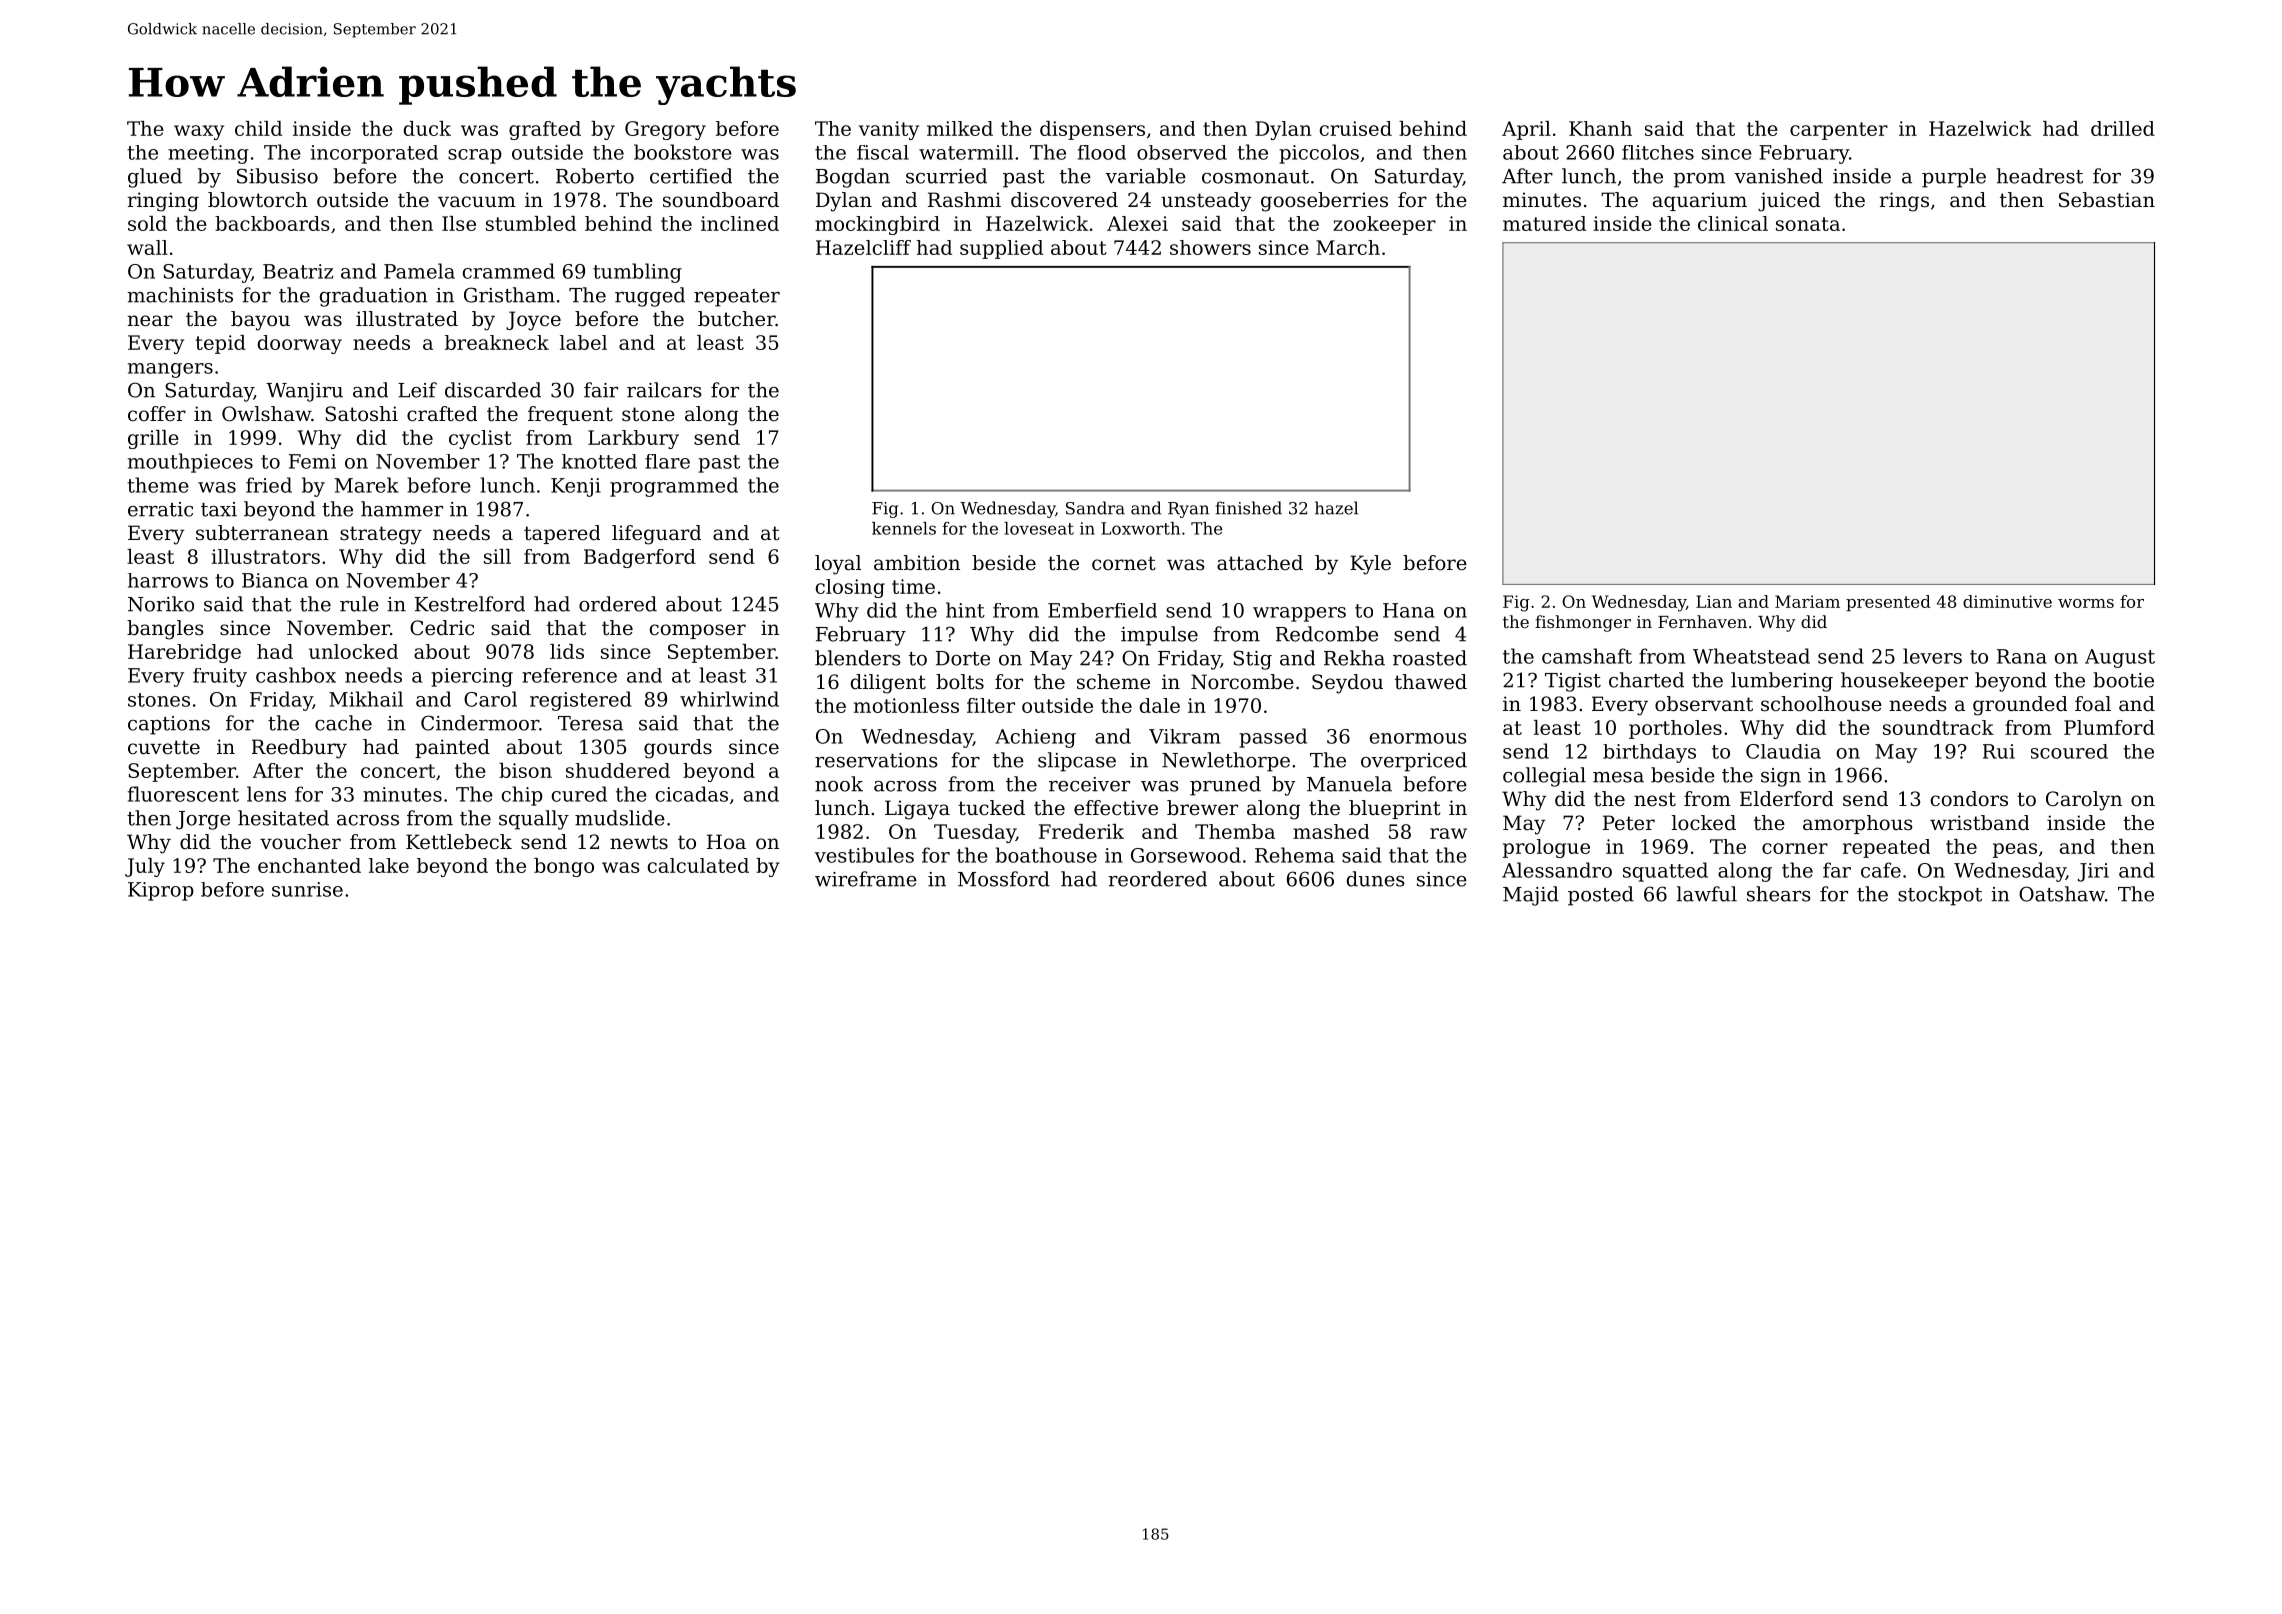 The height and width of the screenshot is (1614, 2282). What do you see at coordinates (1778, 176) in the screenshot?
I see `vanished` at bounding box center [1778, 176].
